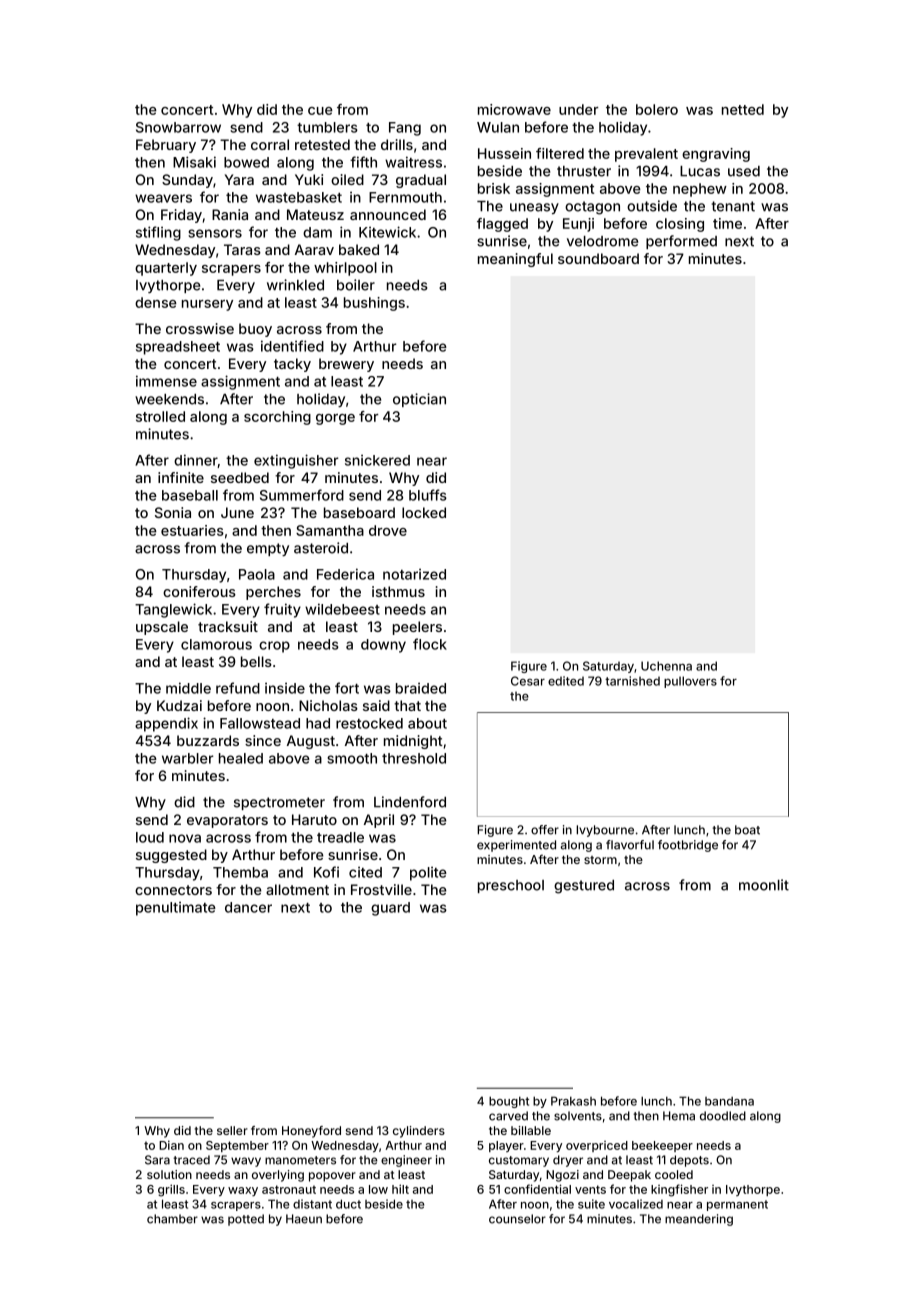 This screenshot has height=1314, width=924. I want to click on guard, so click(390, 909).
